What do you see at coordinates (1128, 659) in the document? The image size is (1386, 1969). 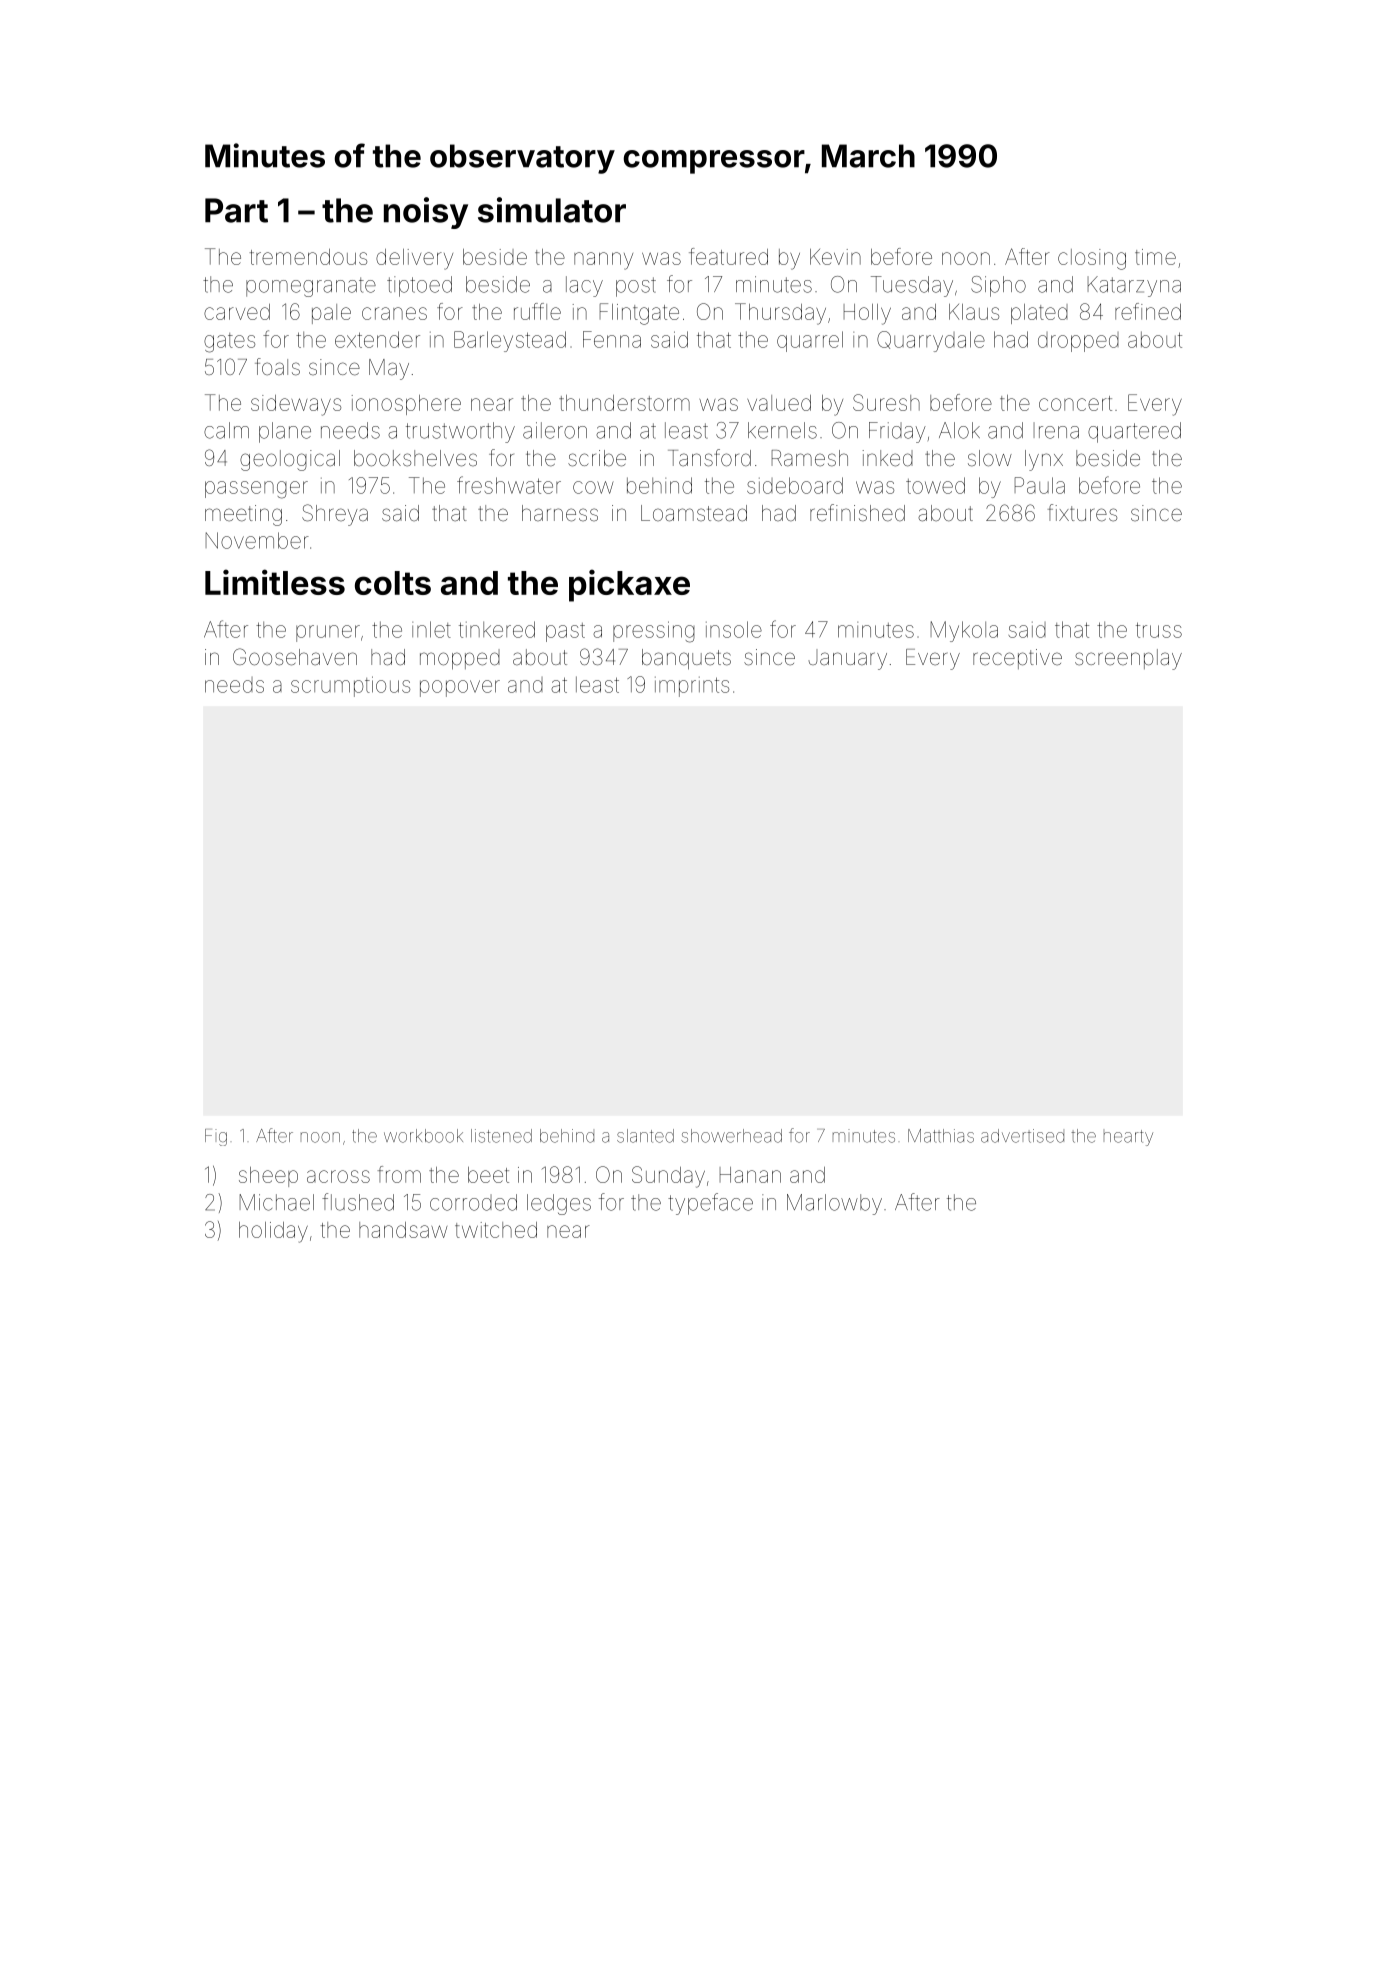 I see `screenplay` at bounding box center [1128, 659].
